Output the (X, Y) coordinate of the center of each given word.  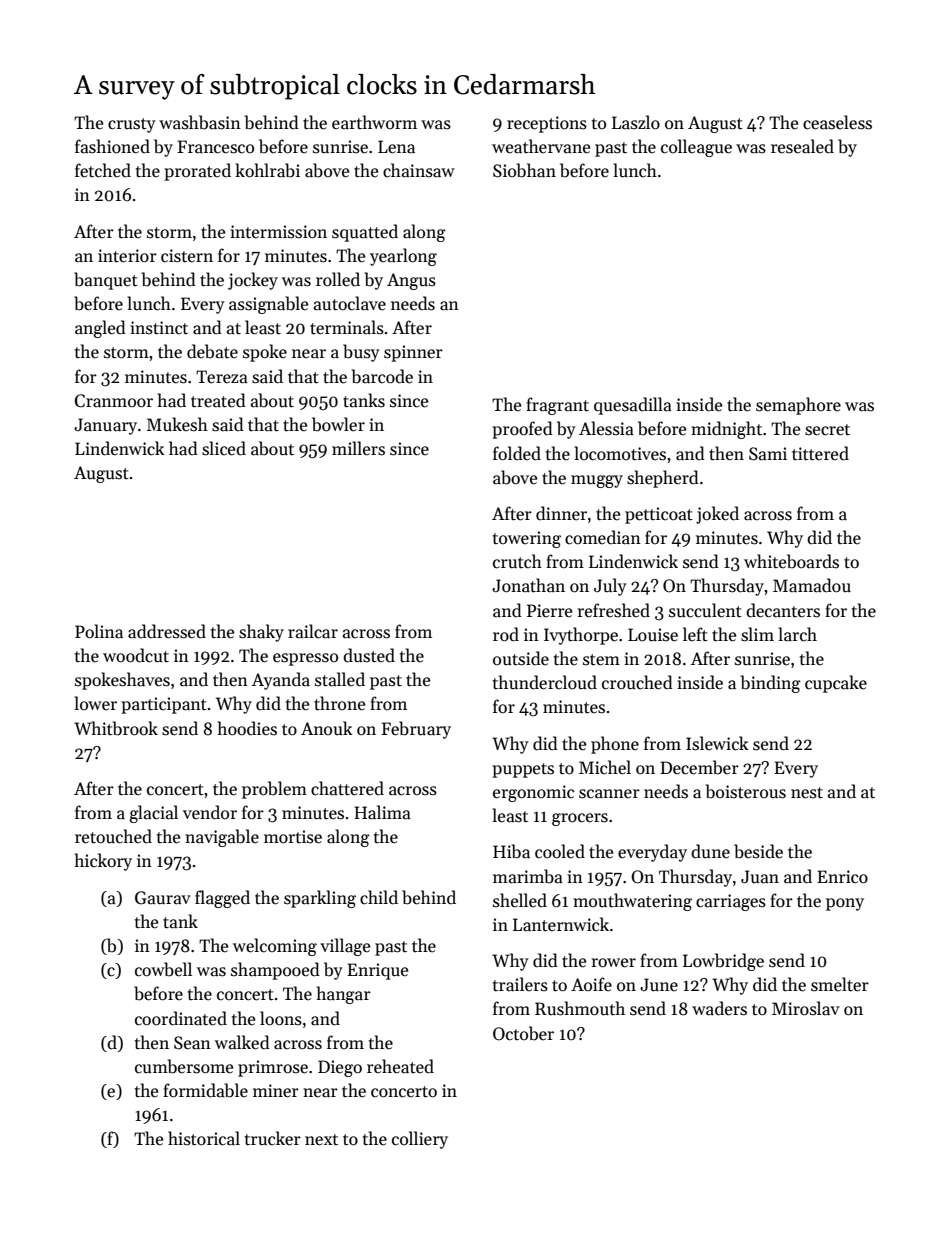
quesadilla (633, 406)
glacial (153, 814)
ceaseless (837, 122)
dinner (561, 513)
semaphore (798, 406)
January (105, 426)
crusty (132, 125)
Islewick (717, 743)
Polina (99, 631)
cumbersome (184, 1066)
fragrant (557, 406)
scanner (609, 794)
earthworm (374, 122)
